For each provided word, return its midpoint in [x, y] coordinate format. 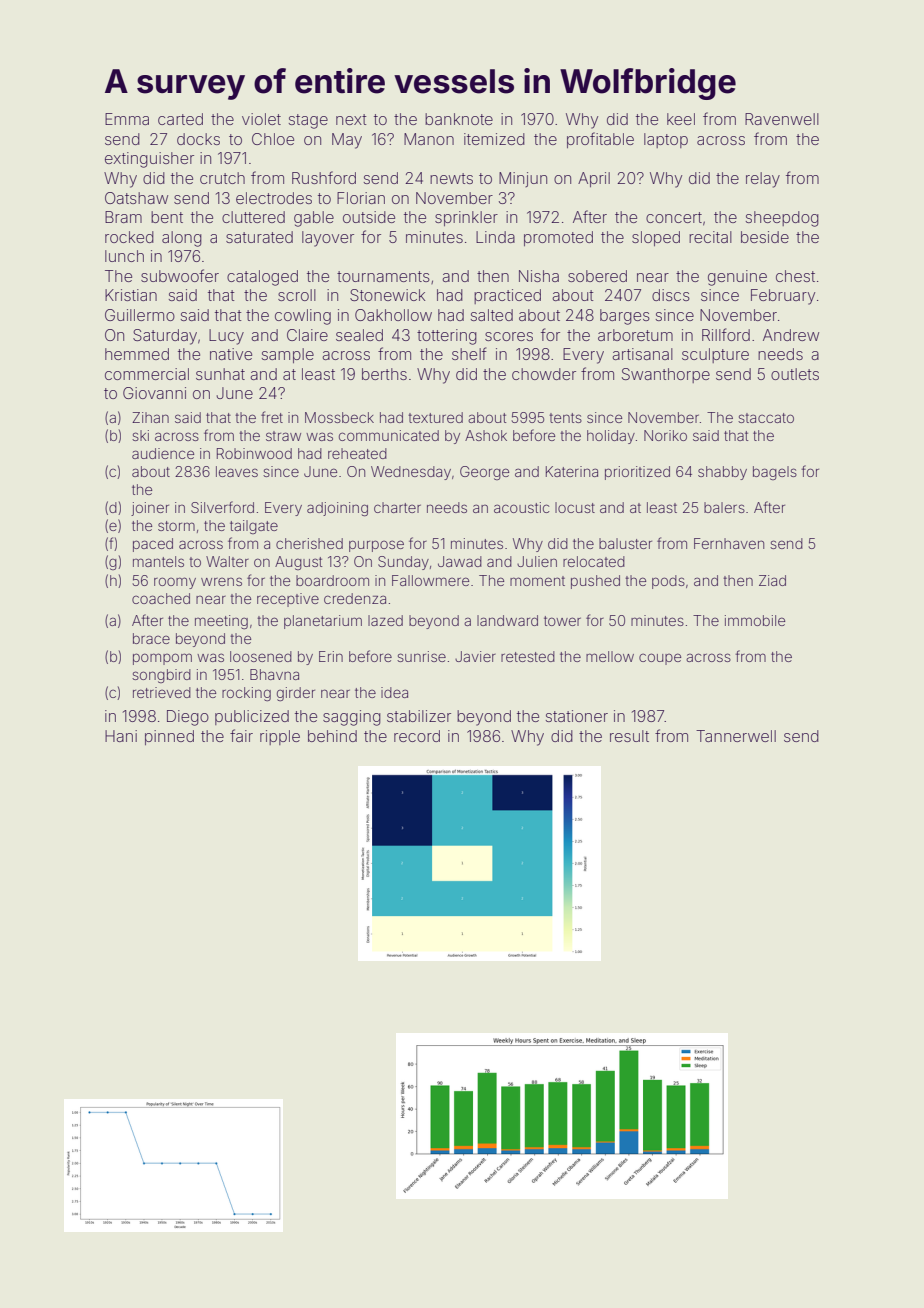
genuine [737, 278]
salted [492, 315]
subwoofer [180, 275]
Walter [227, 561]
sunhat [220, 374]
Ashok [486, 435]
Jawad [460, 561]
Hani [121, 736]
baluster [625, 543]
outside [369, 217]
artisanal [642, 354]
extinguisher [149, 160]
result [629, 736]
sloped [656, 238]
